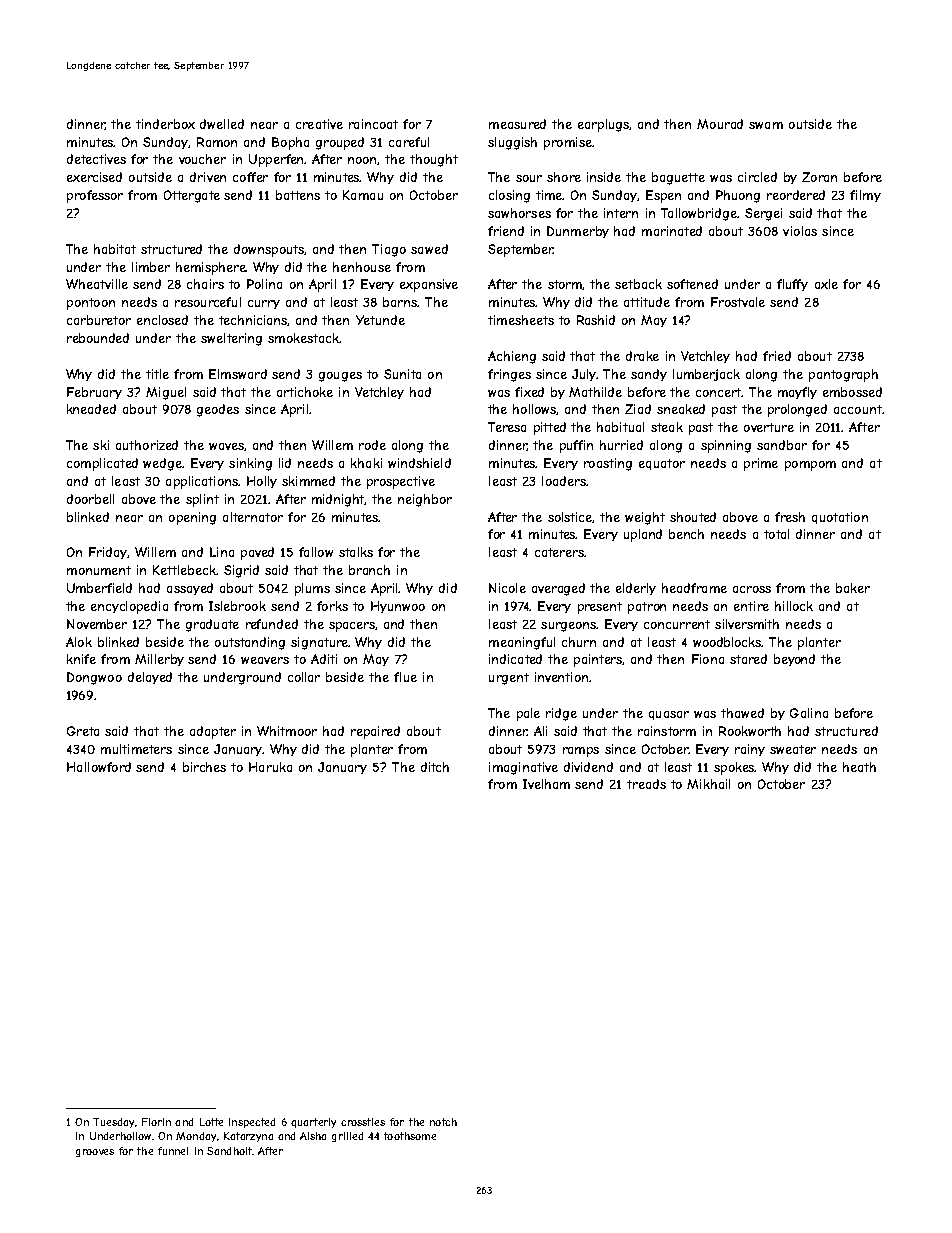 This image has width=952, height=1233. What do you see at coordinates (638, 284) in the image?
I see `setback` at bounding box center [638, 284].
